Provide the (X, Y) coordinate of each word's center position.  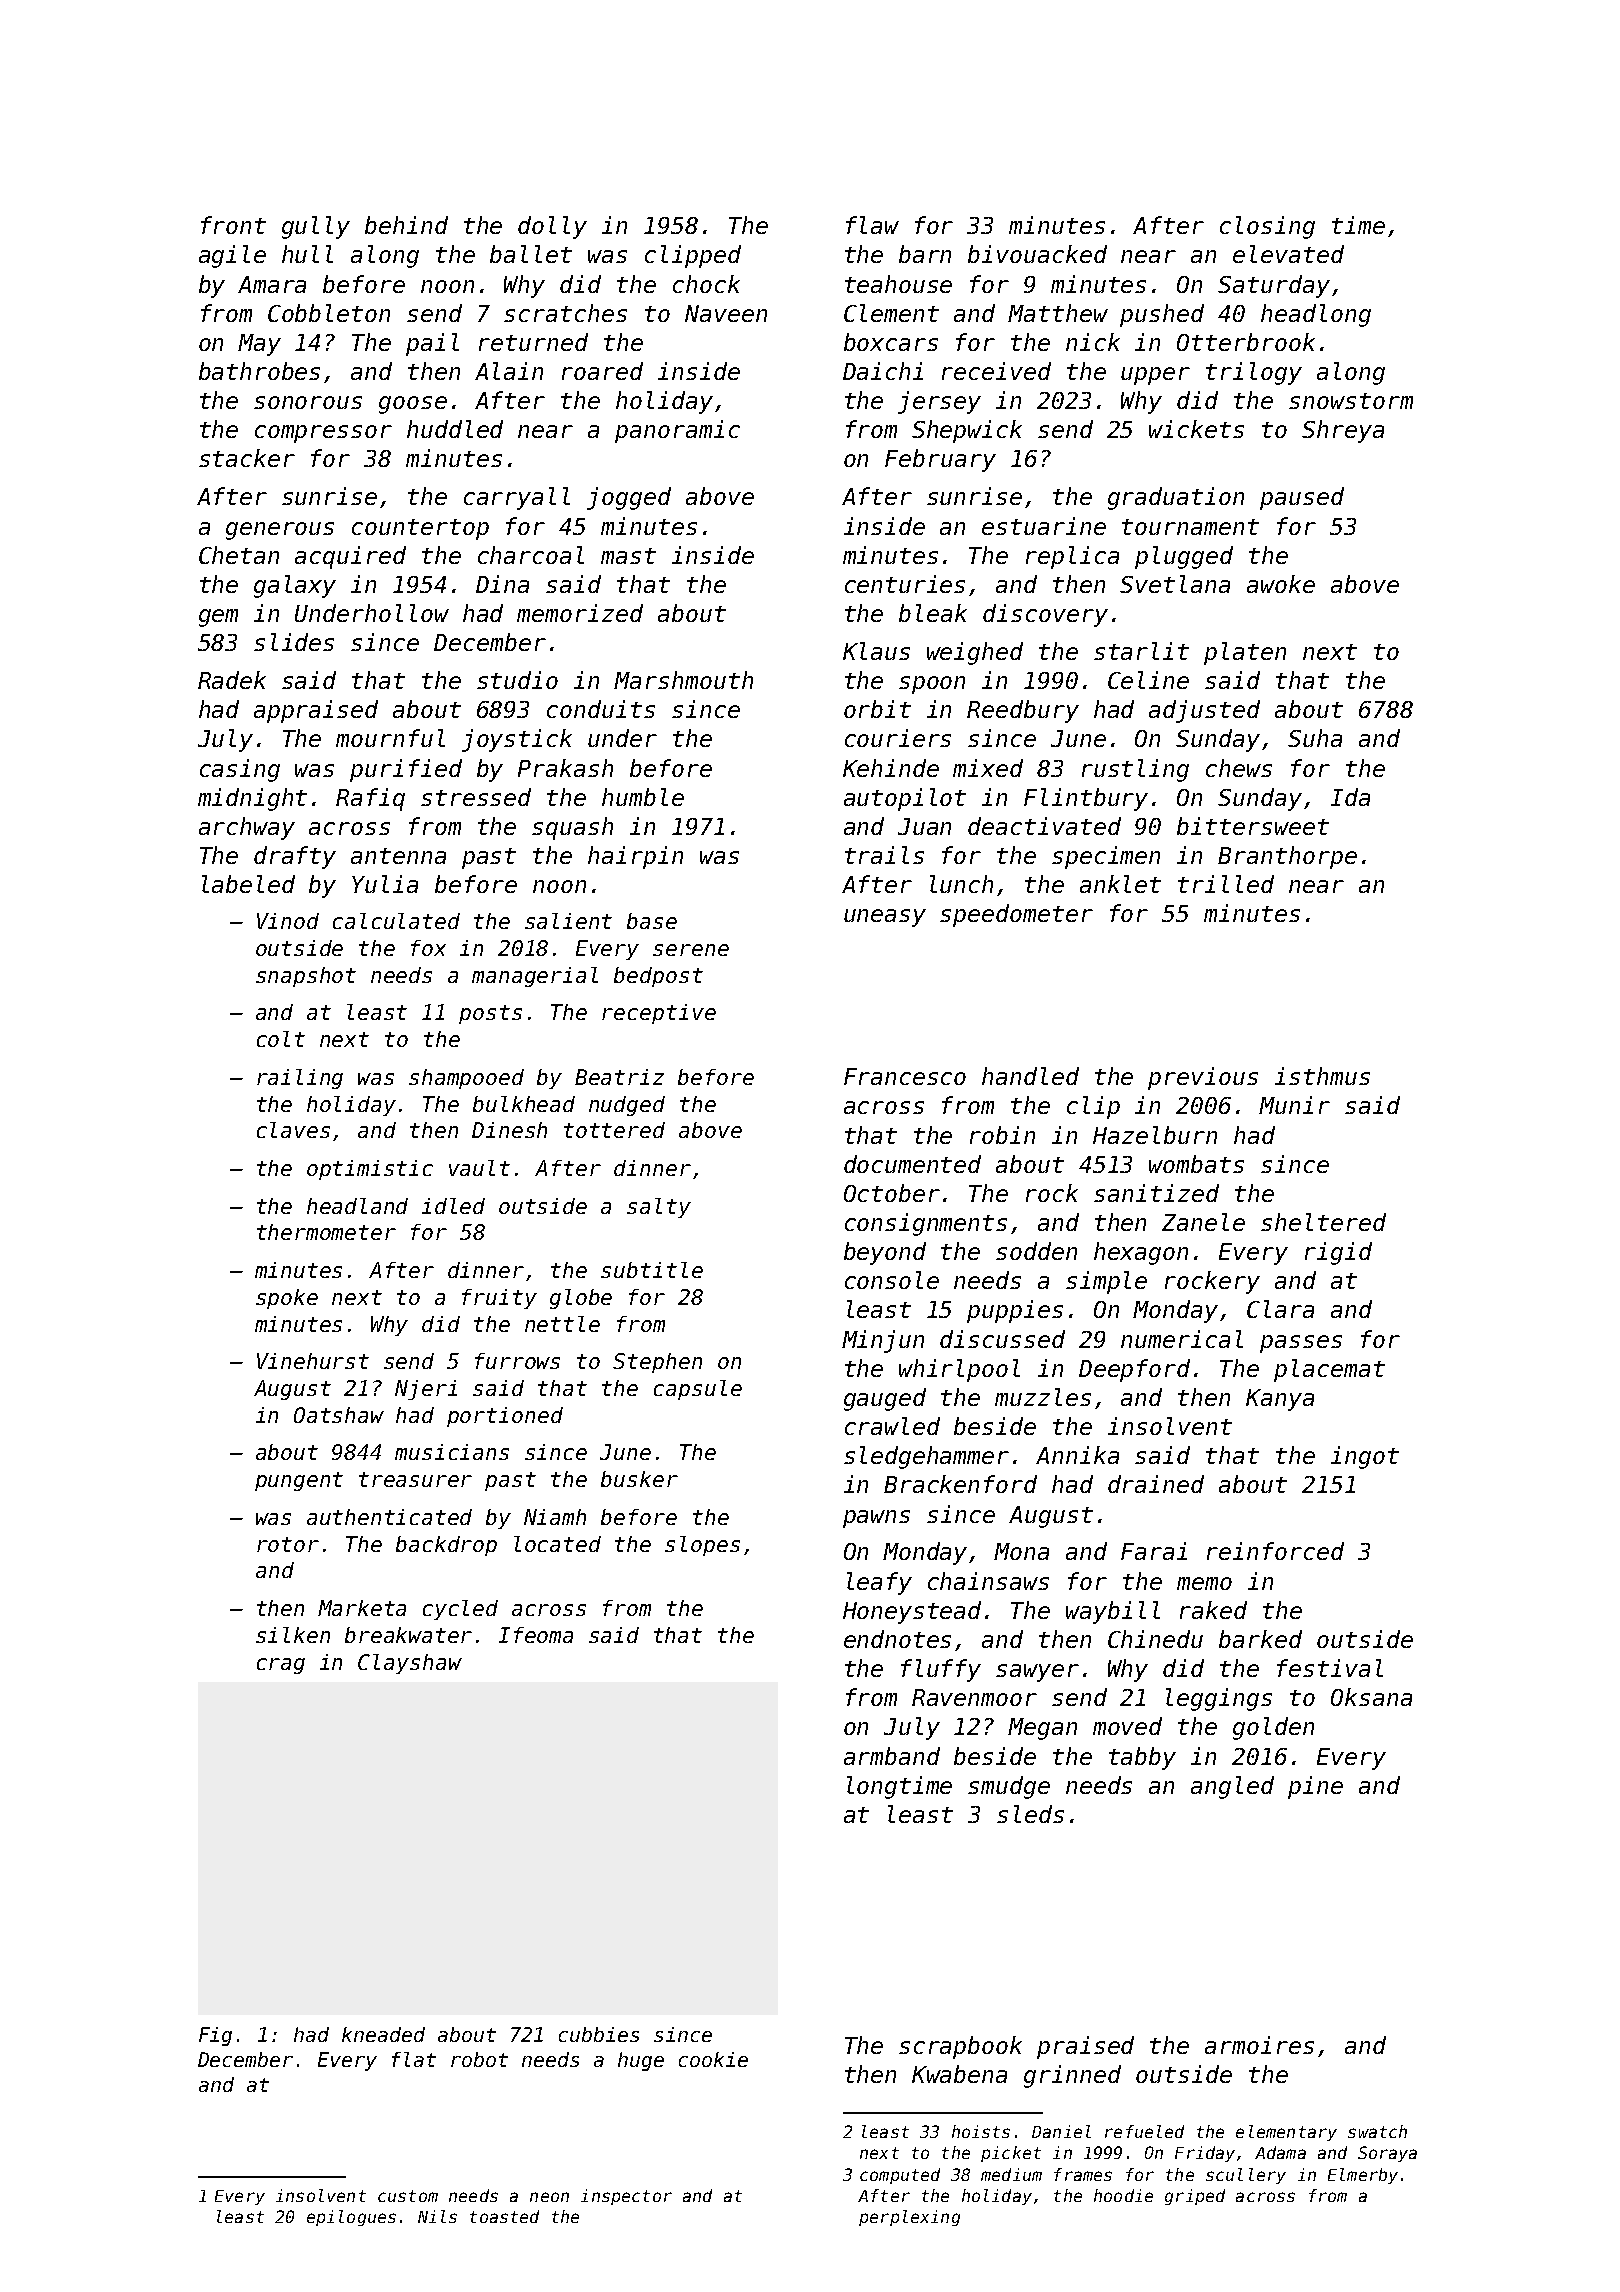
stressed (476, 797)
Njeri (426, 1390)
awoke (1281, 584)
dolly (552, 227)
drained (1156, 1484)
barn (925, 254)
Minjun (883, 1341)
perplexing (909, 2218)
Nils (437, 2216)
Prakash (565, 768)
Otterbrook (1246, 342)
